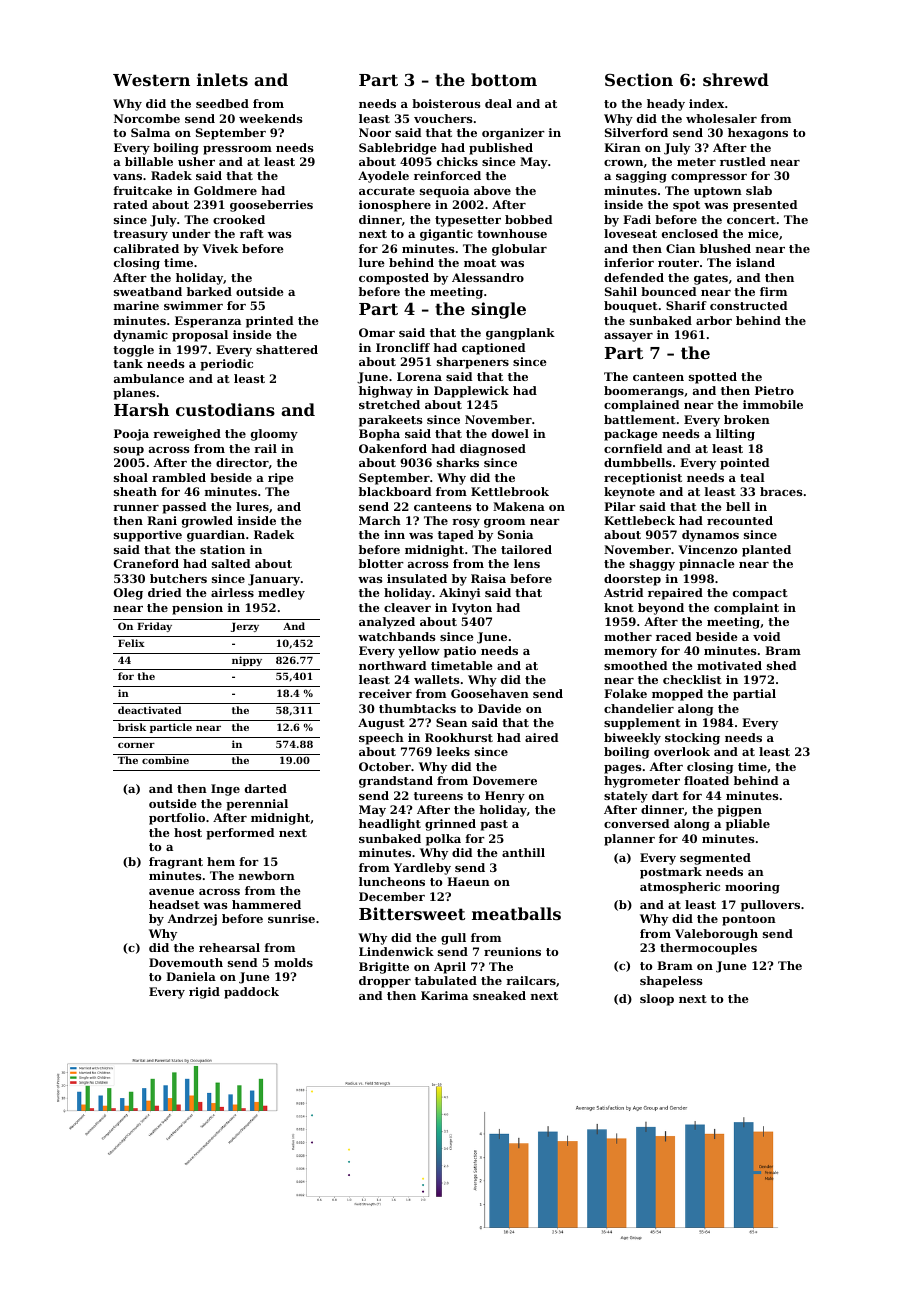 The width and height of the page is (924, 1308). What do you see at coordinates (736, 79) in the page?
I see `shrewd` at bounding box center [736, 79].
